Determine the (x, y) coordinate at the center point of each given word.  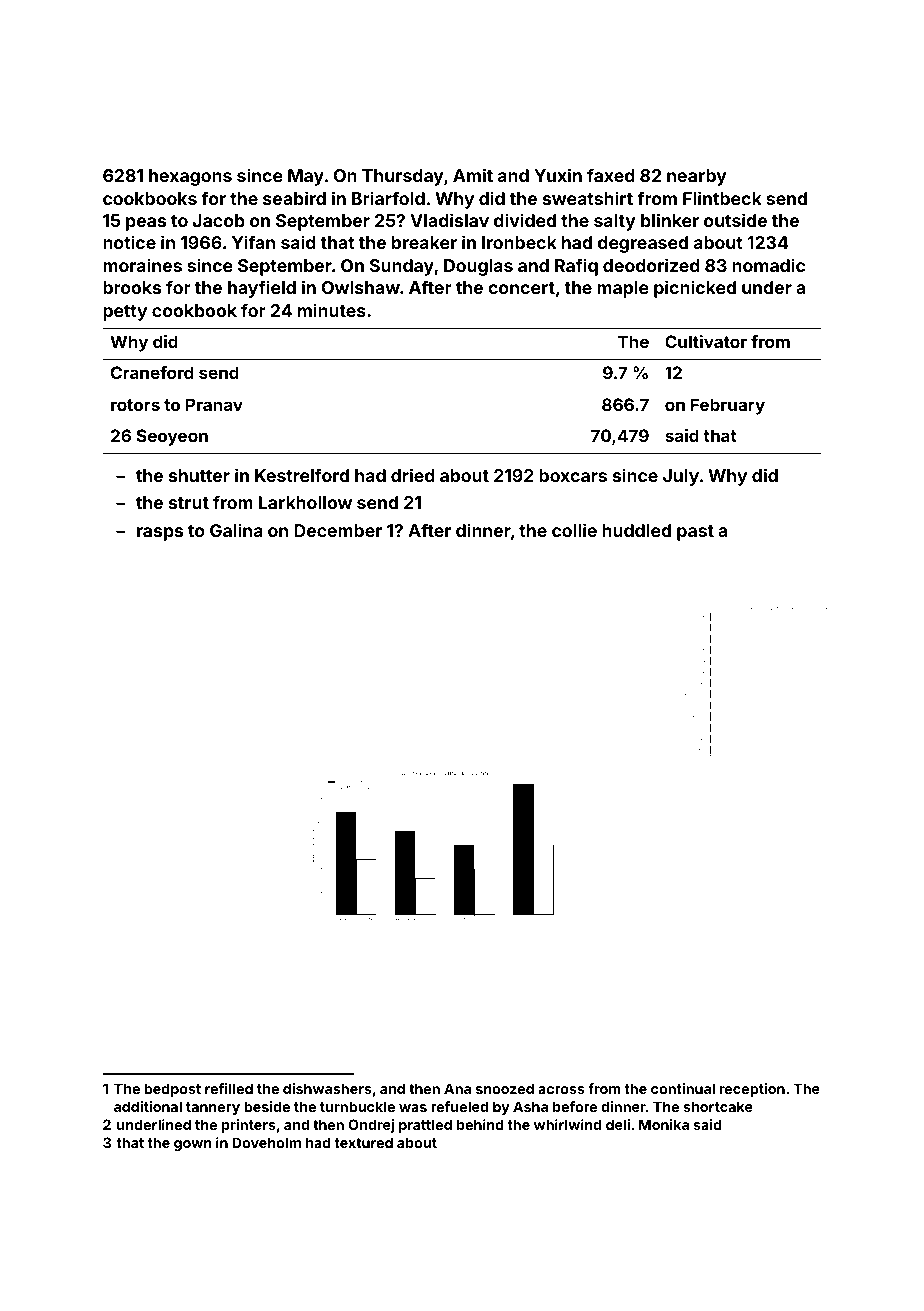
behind (480, 1124)
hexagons (190, 177)
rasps (160, 534)
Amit (473, 175)
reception (752, 1090)
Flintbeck (722, 198)
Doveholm (266, 1142)
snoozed (505, 1088)
